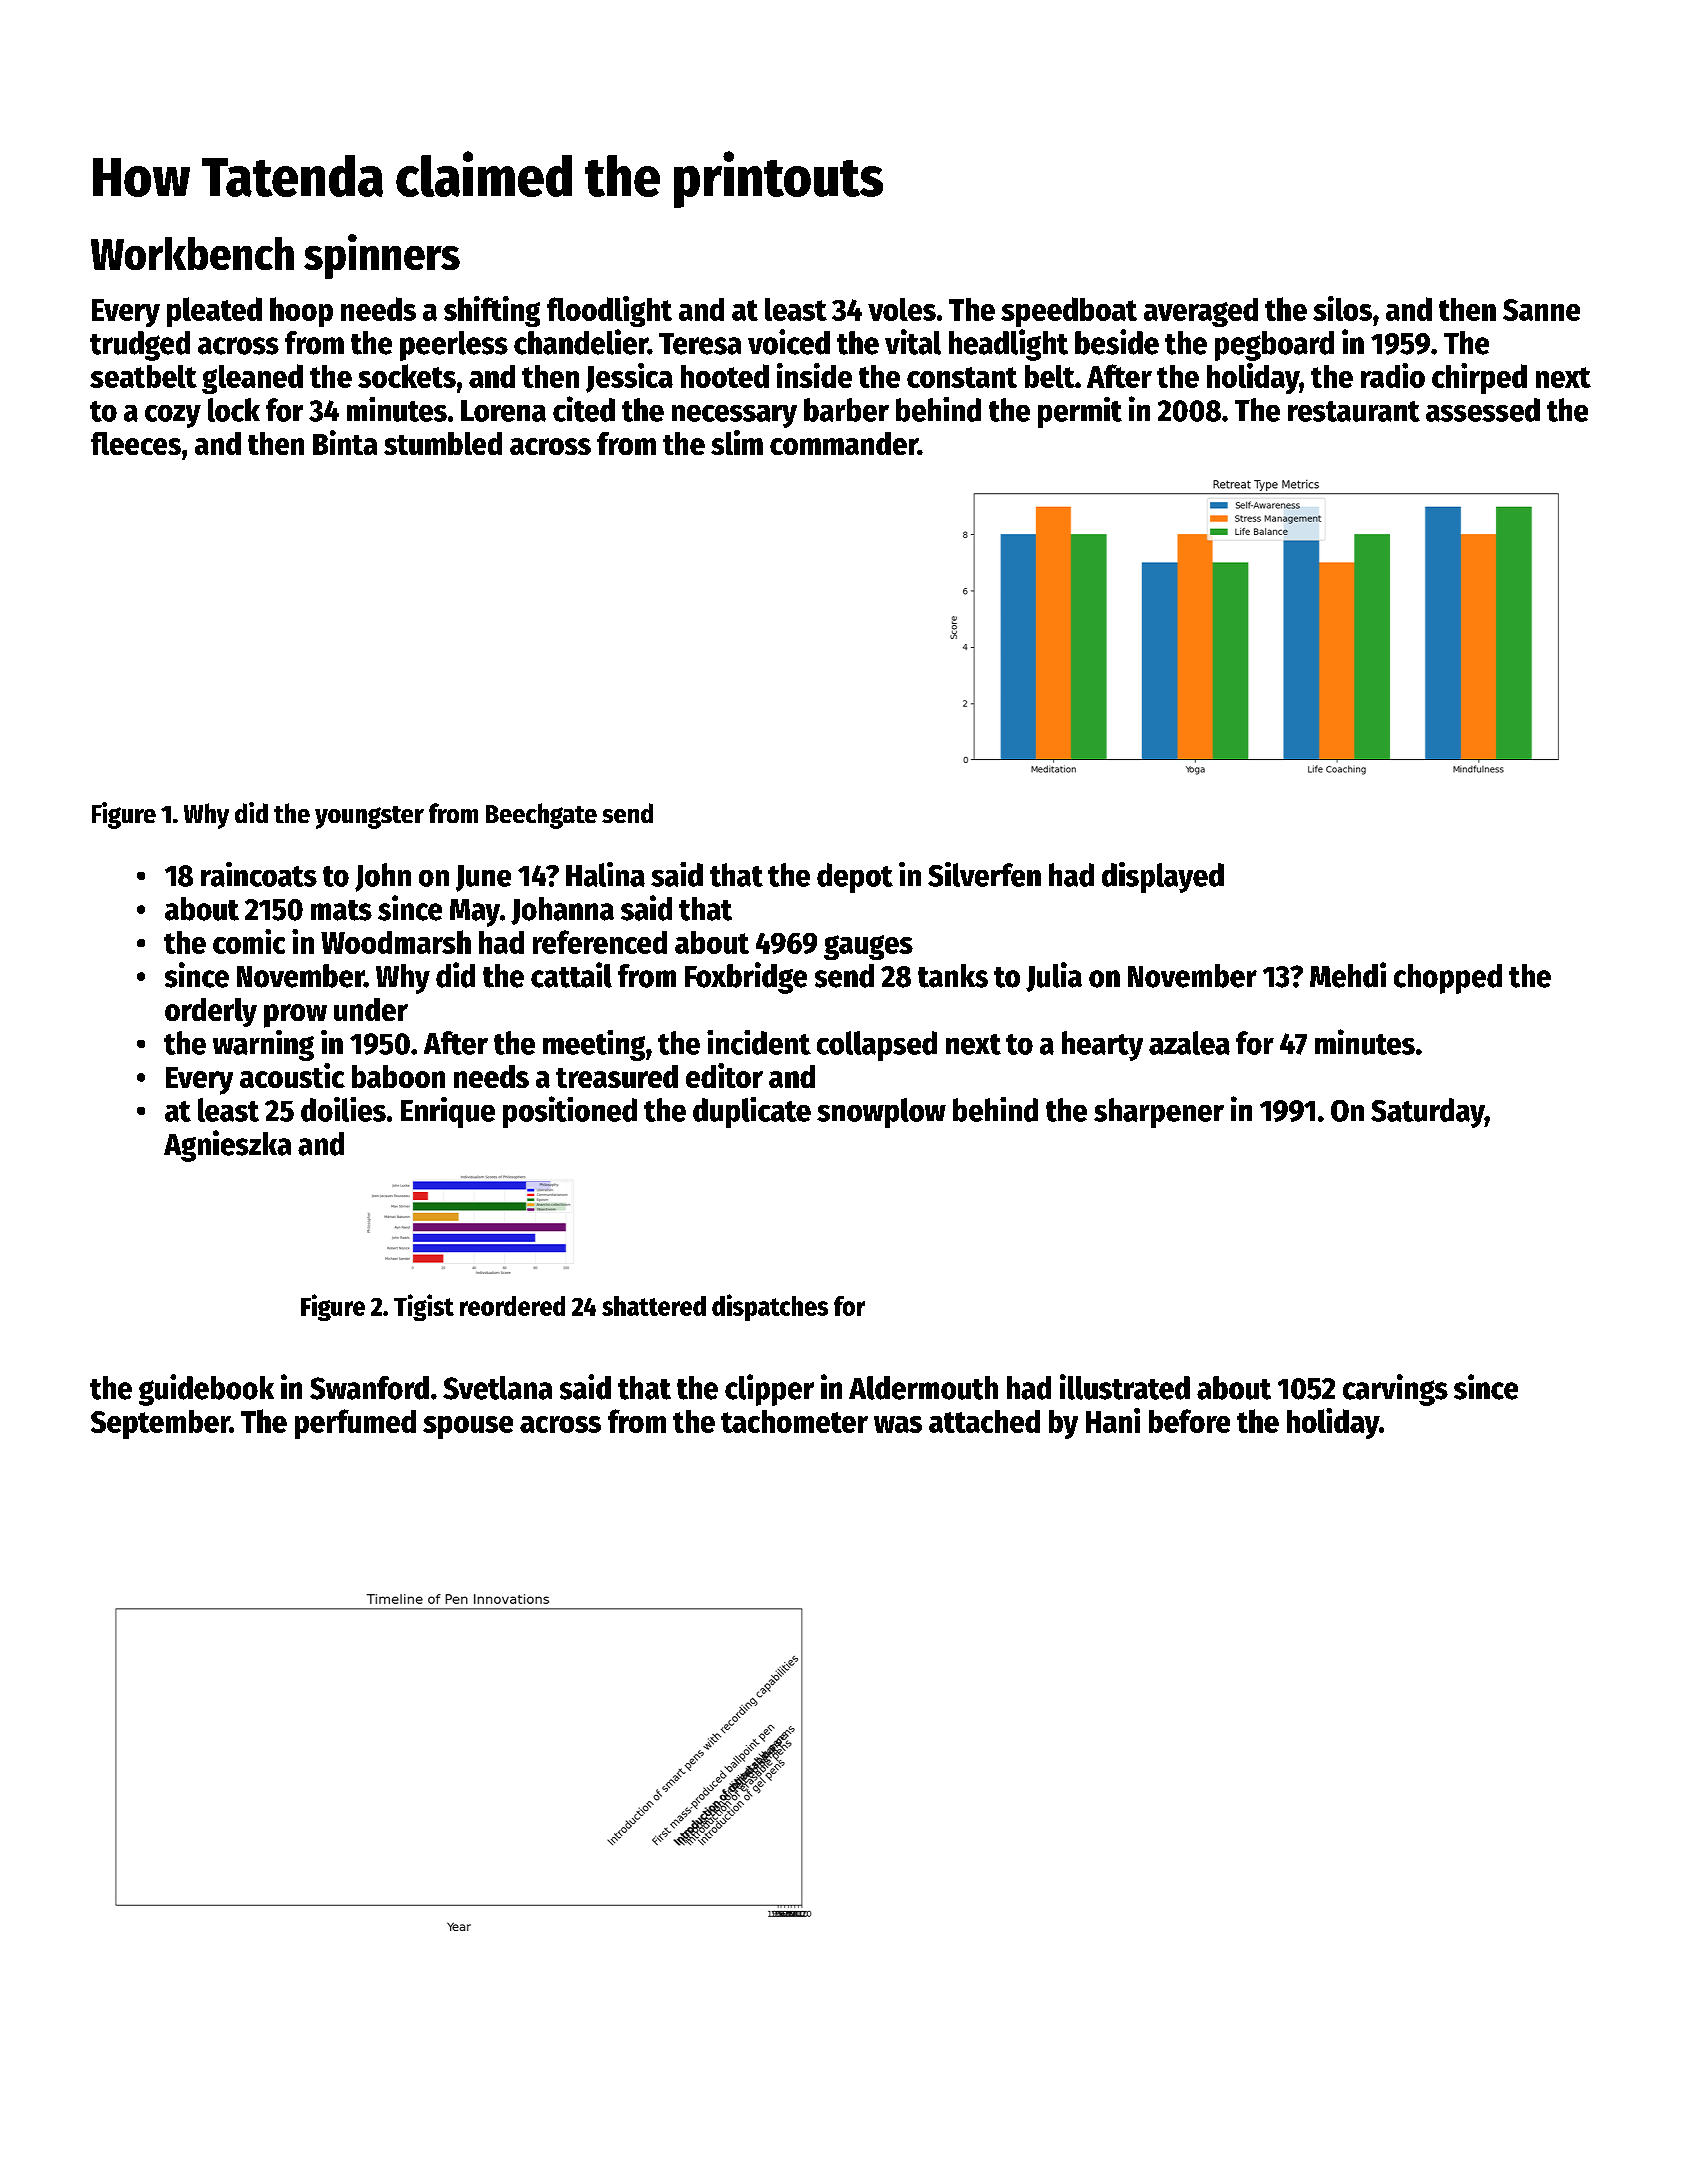  Describe the element at coordinates (454, 346) in the page. I see `peerless` at that location.
